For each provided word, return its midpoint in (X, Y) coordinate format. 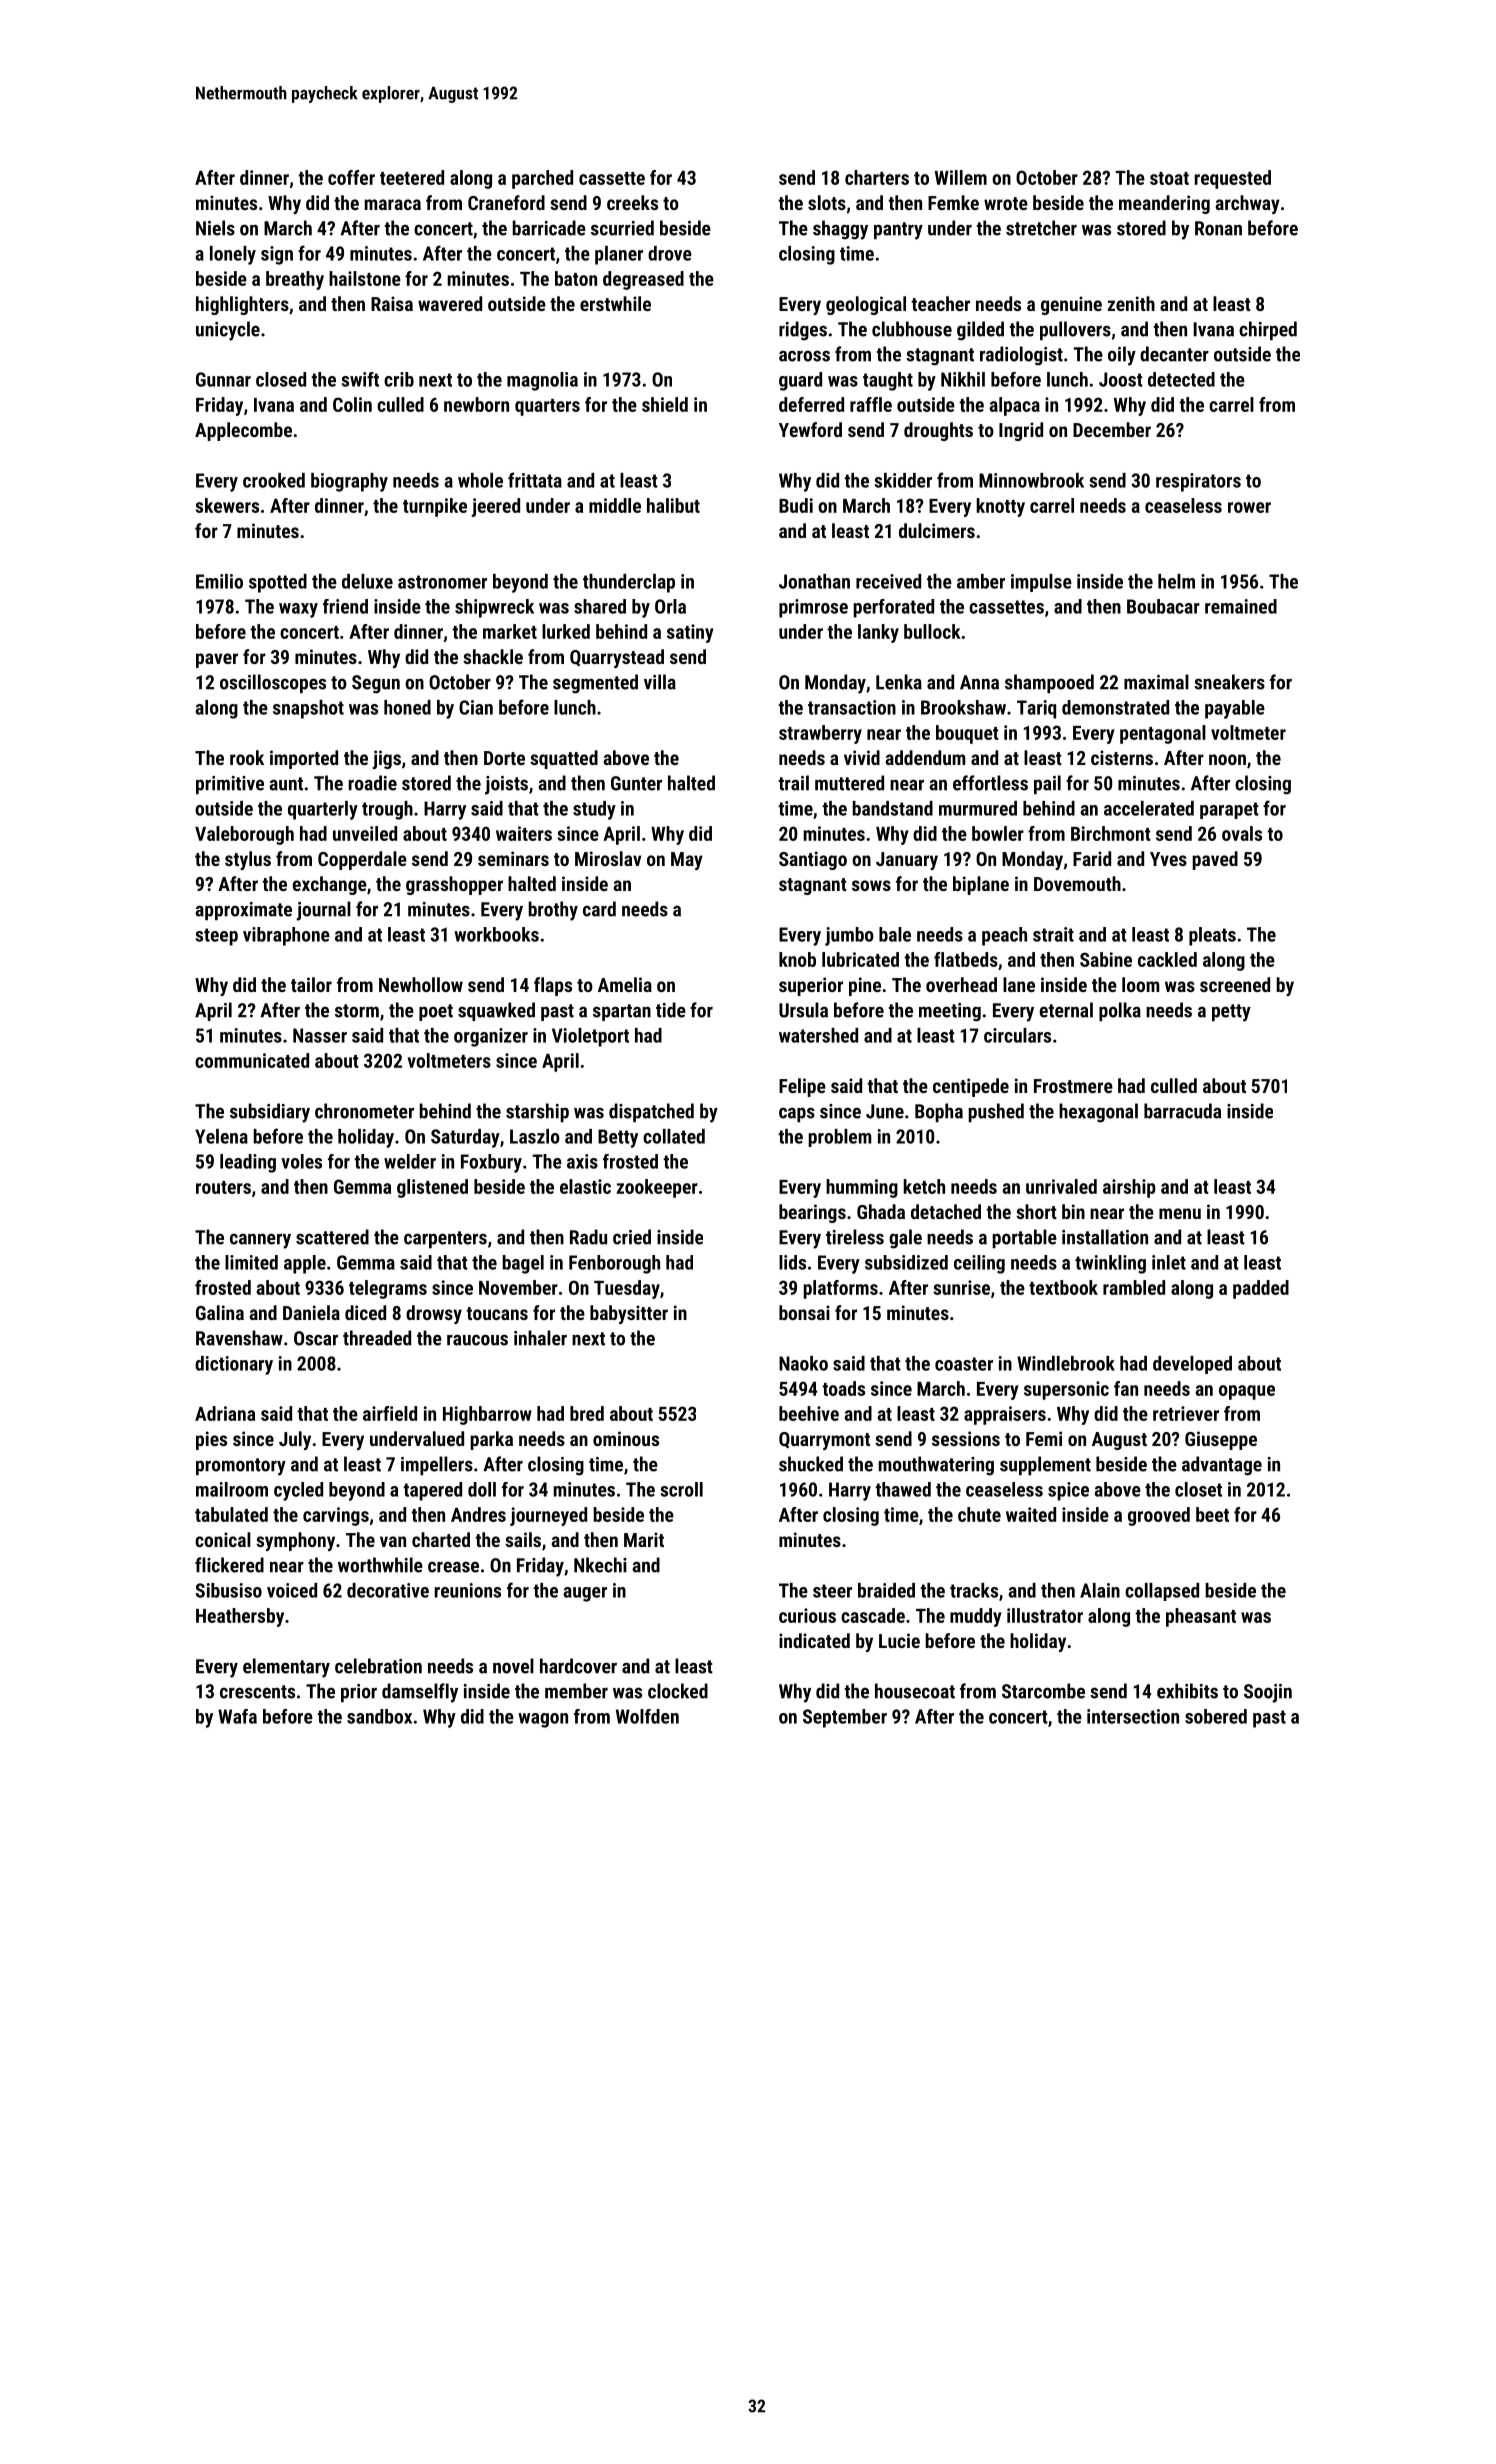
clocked (678, 1691)
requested (1232, 179)
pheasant (1201, 1617)
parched (542, 179)
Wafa (237, 1716)
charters (877, 177)
